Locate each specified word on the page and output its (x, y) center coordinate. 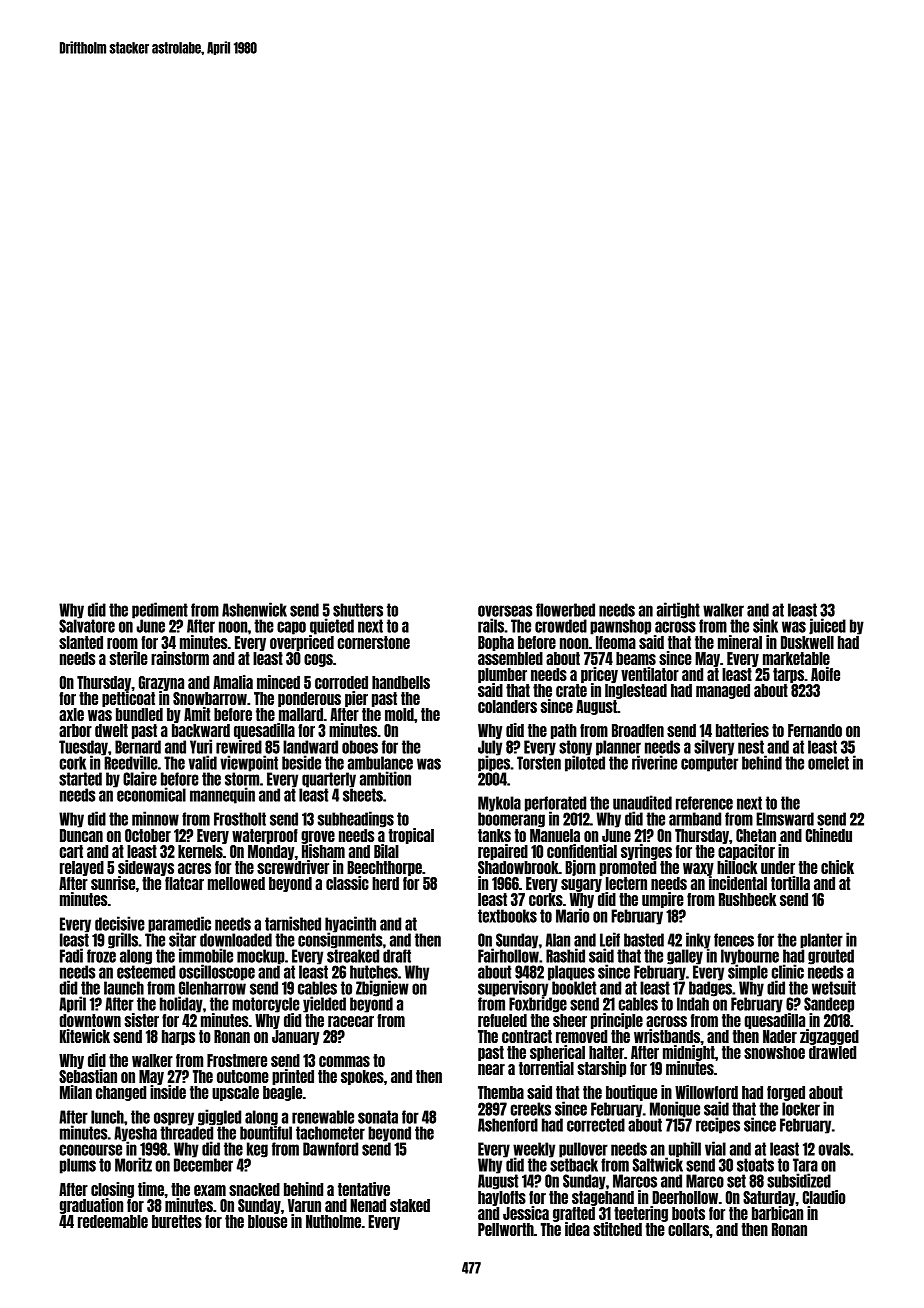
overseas (505, 611)
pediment (160, 610)
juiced (827, 626)
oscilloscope (217, 972)
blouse (267, 1221)
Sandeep (829, 1005)
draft (397, 956)
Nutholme (333, 1221)
